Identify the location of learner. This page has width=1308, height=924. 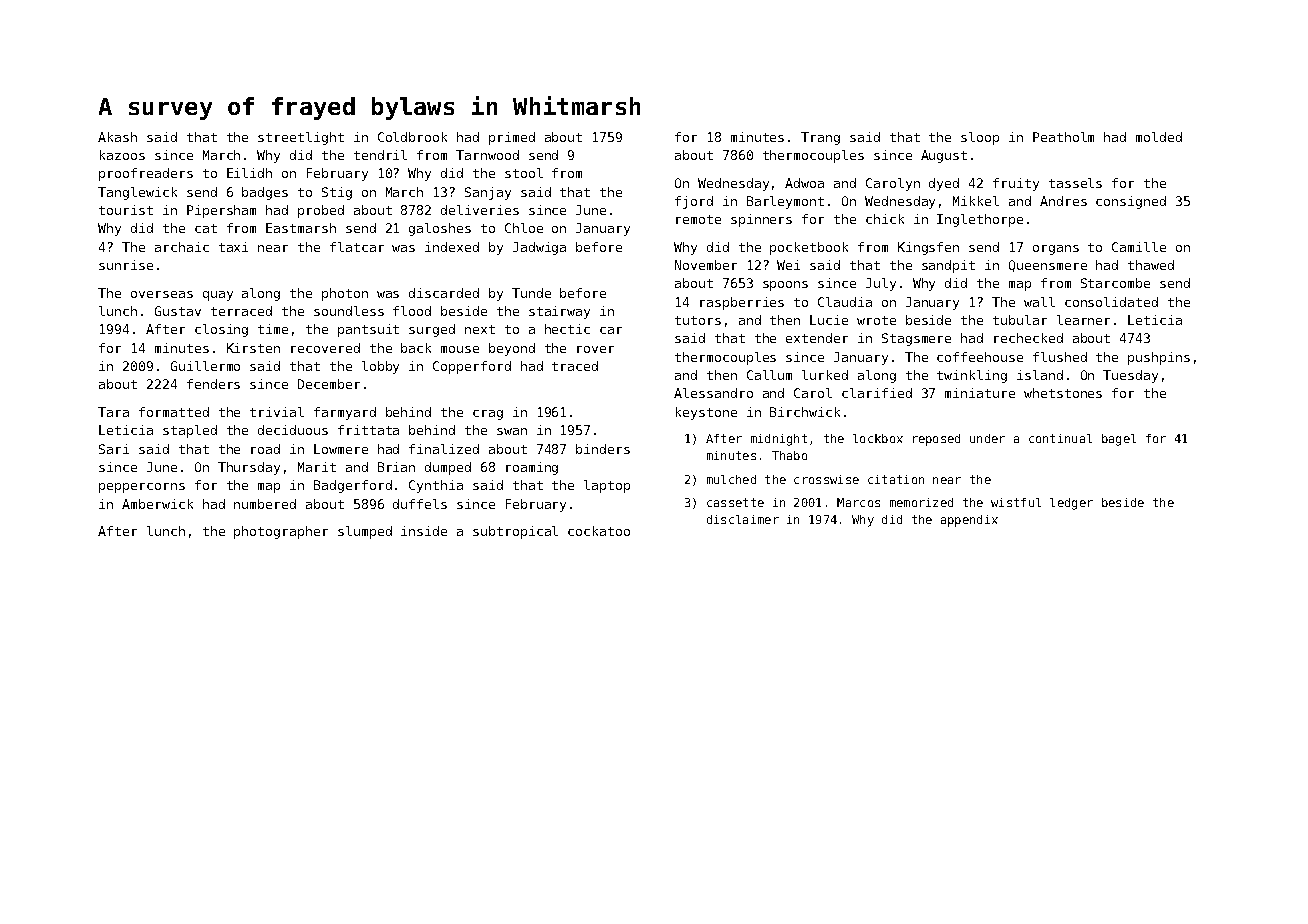
(1083, 320).
